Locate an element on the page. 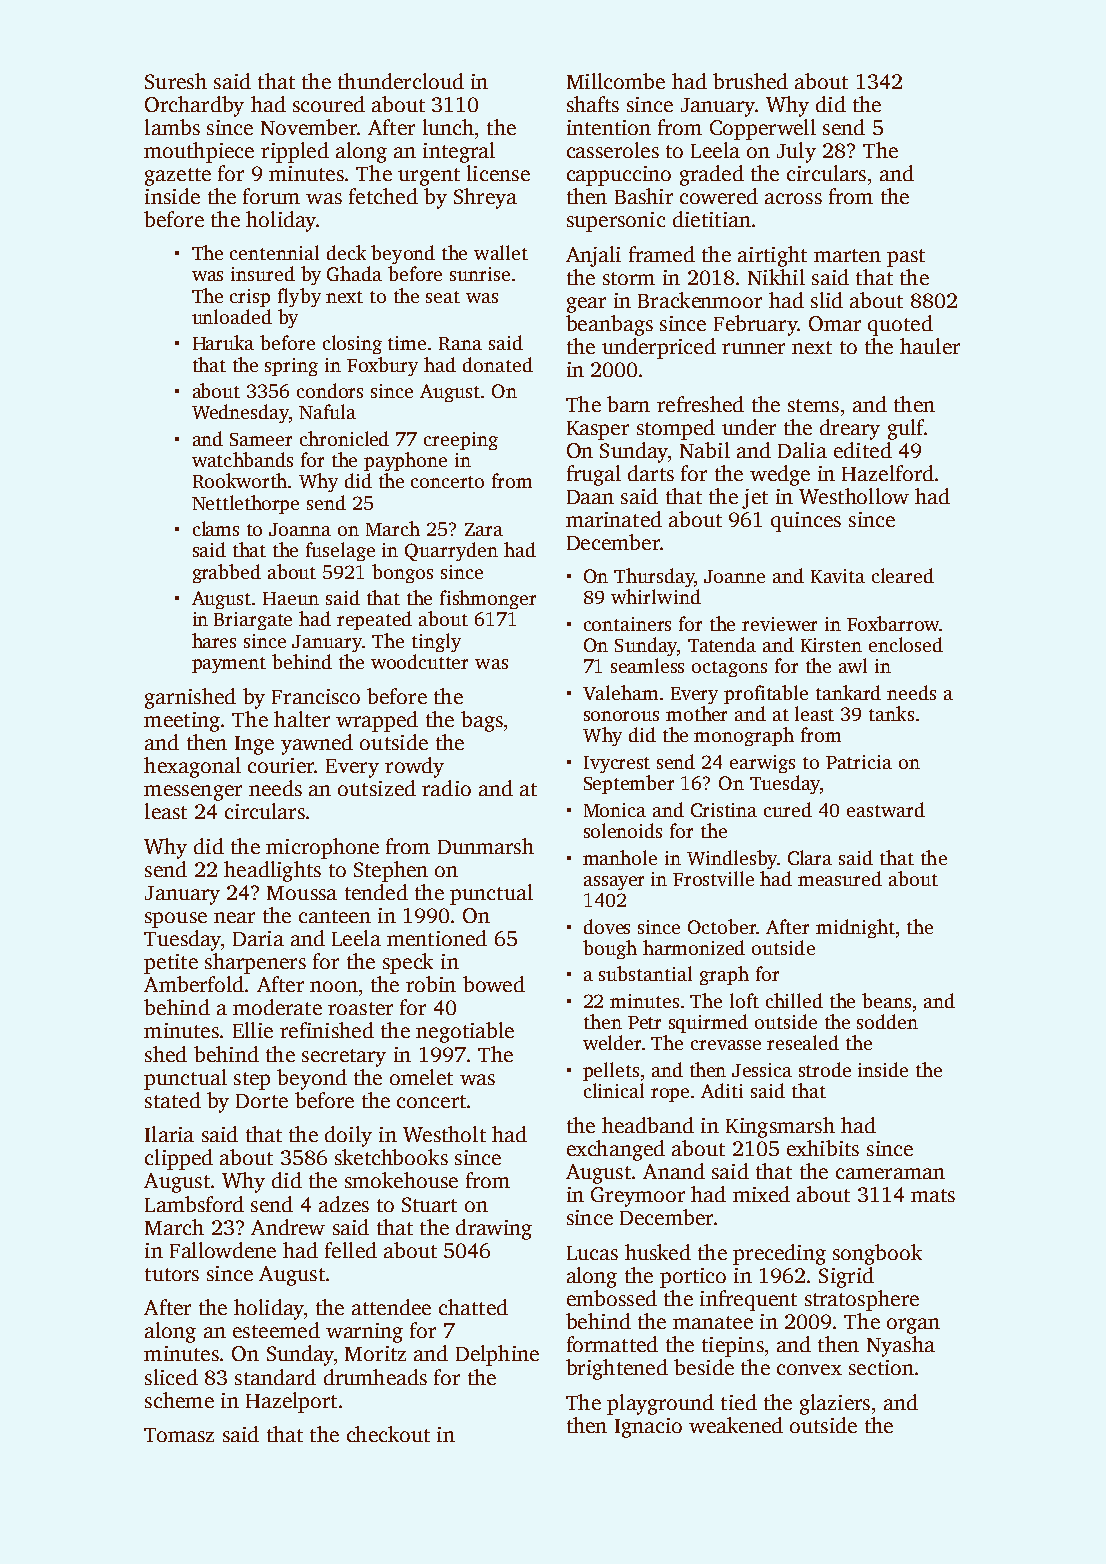  Briargate is located at coordinates (253, 621).
